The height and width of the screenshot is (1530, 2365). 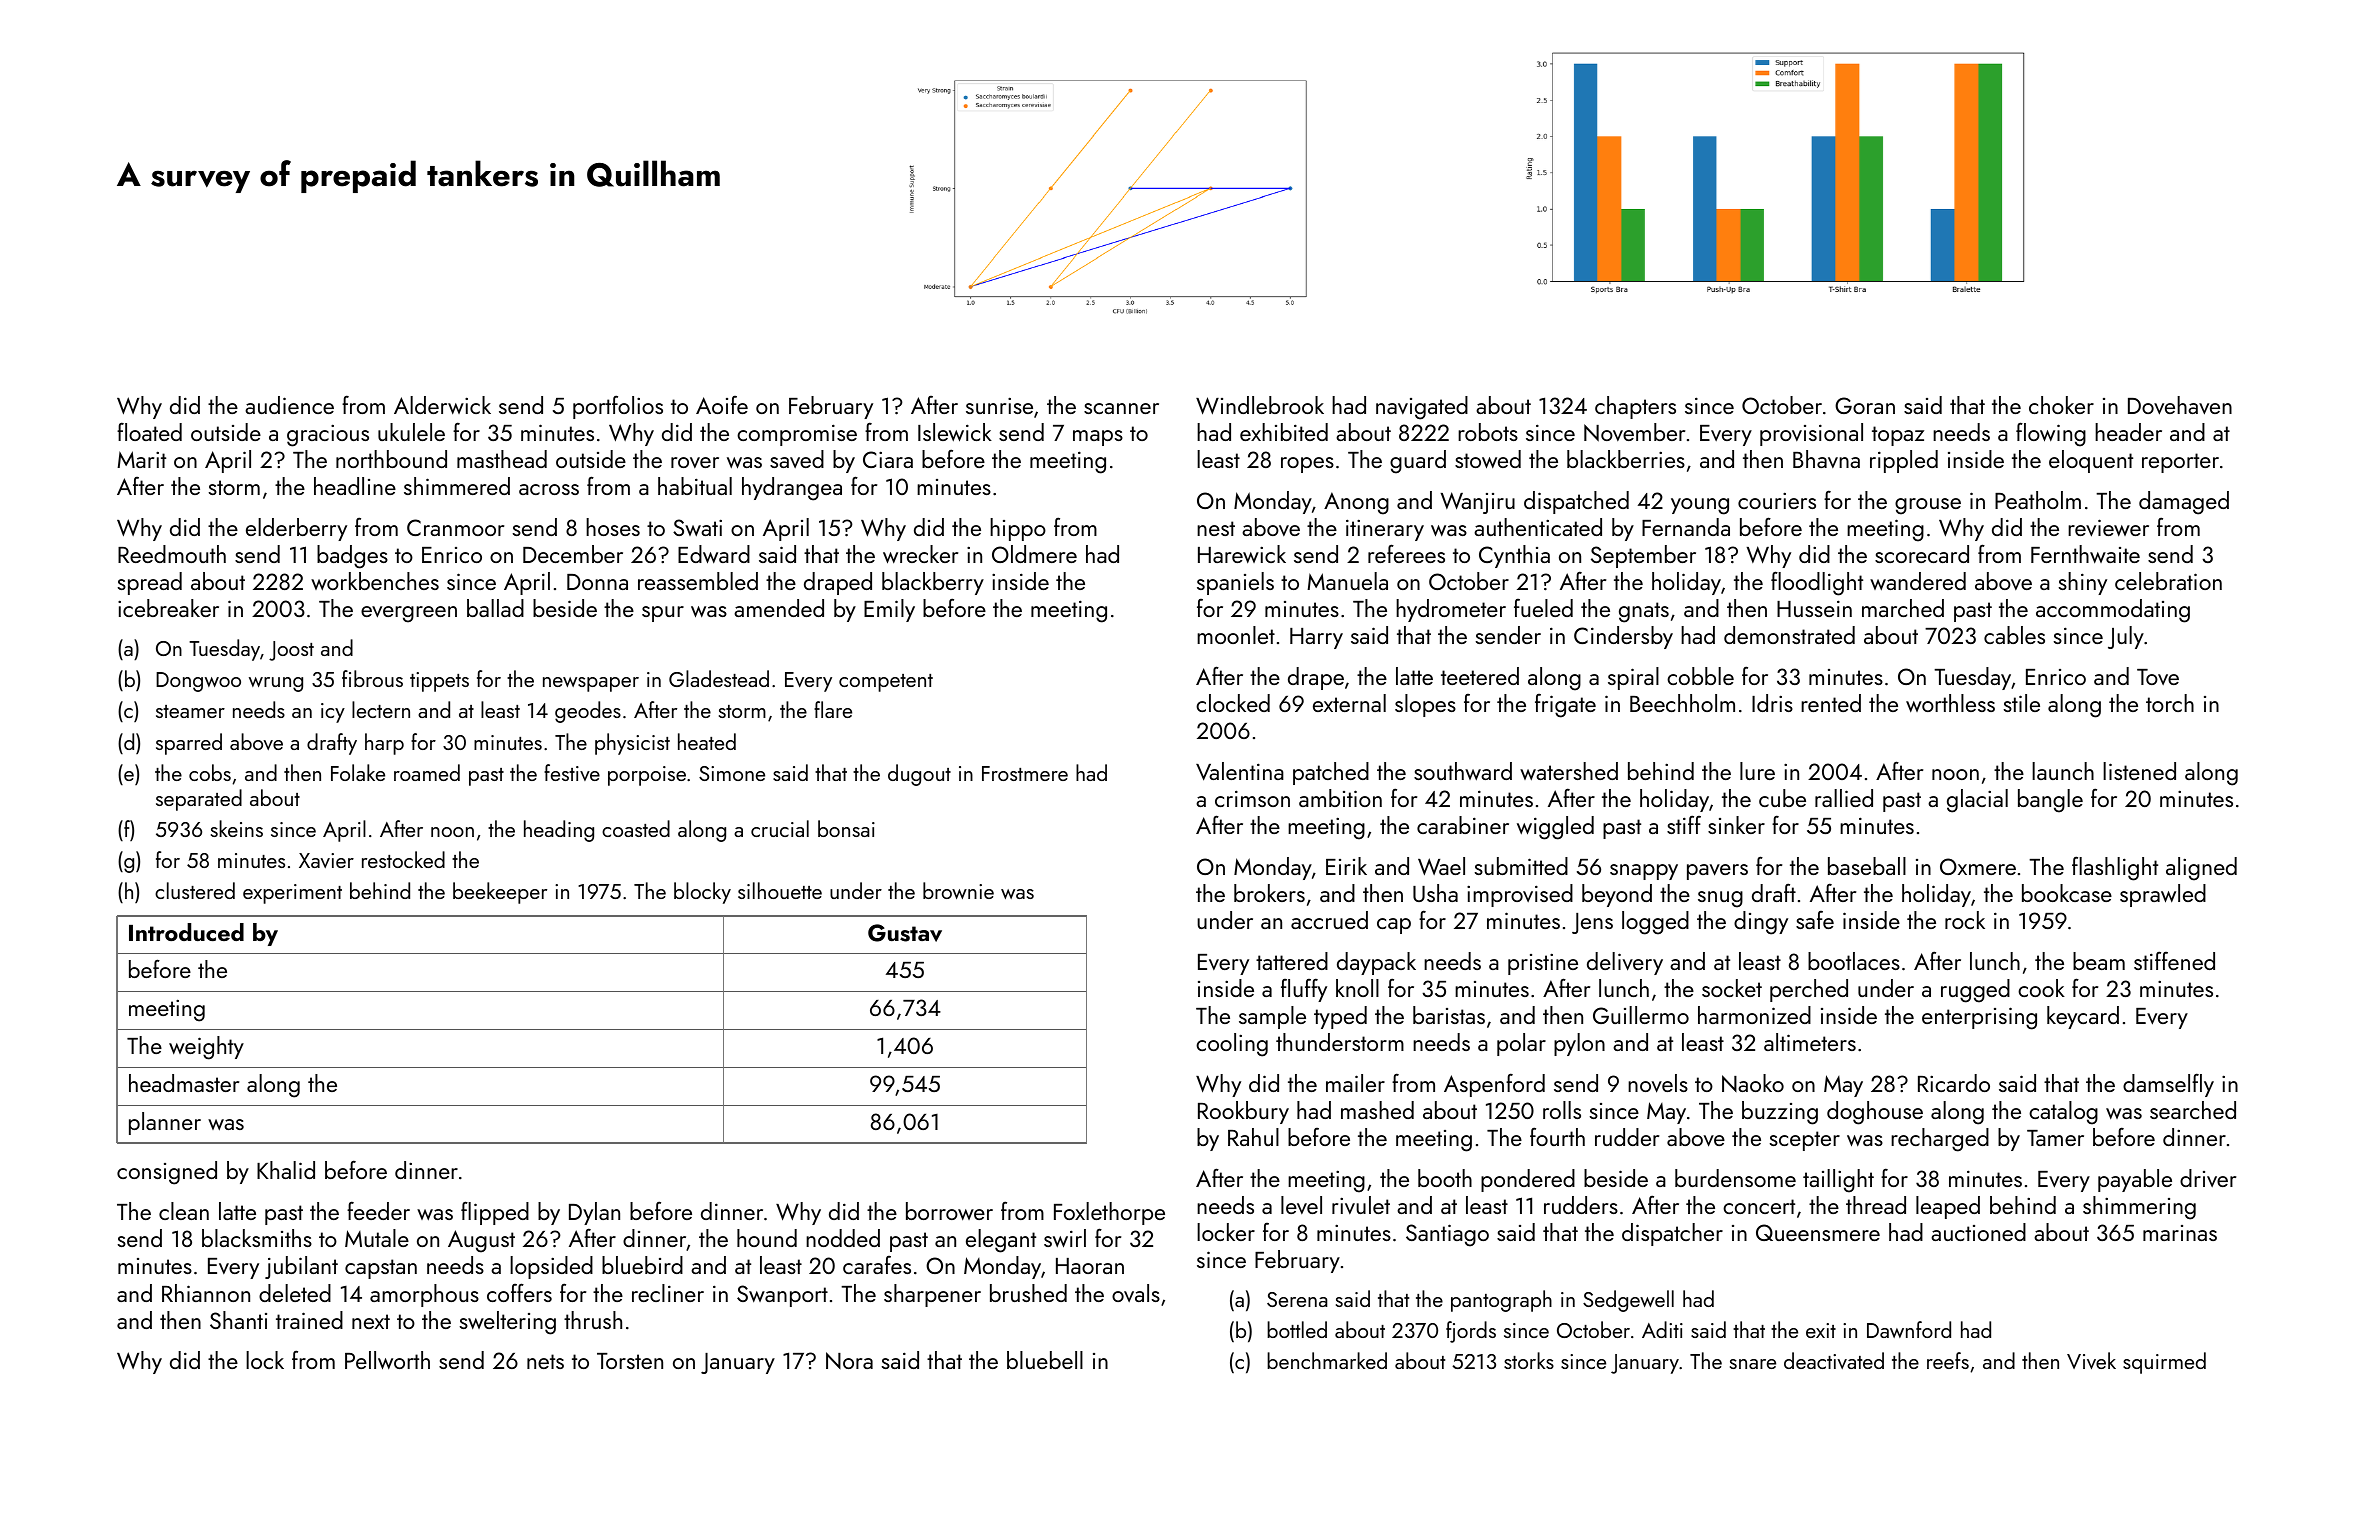 I want to click on Goran, so click(x=1865, y=405).
